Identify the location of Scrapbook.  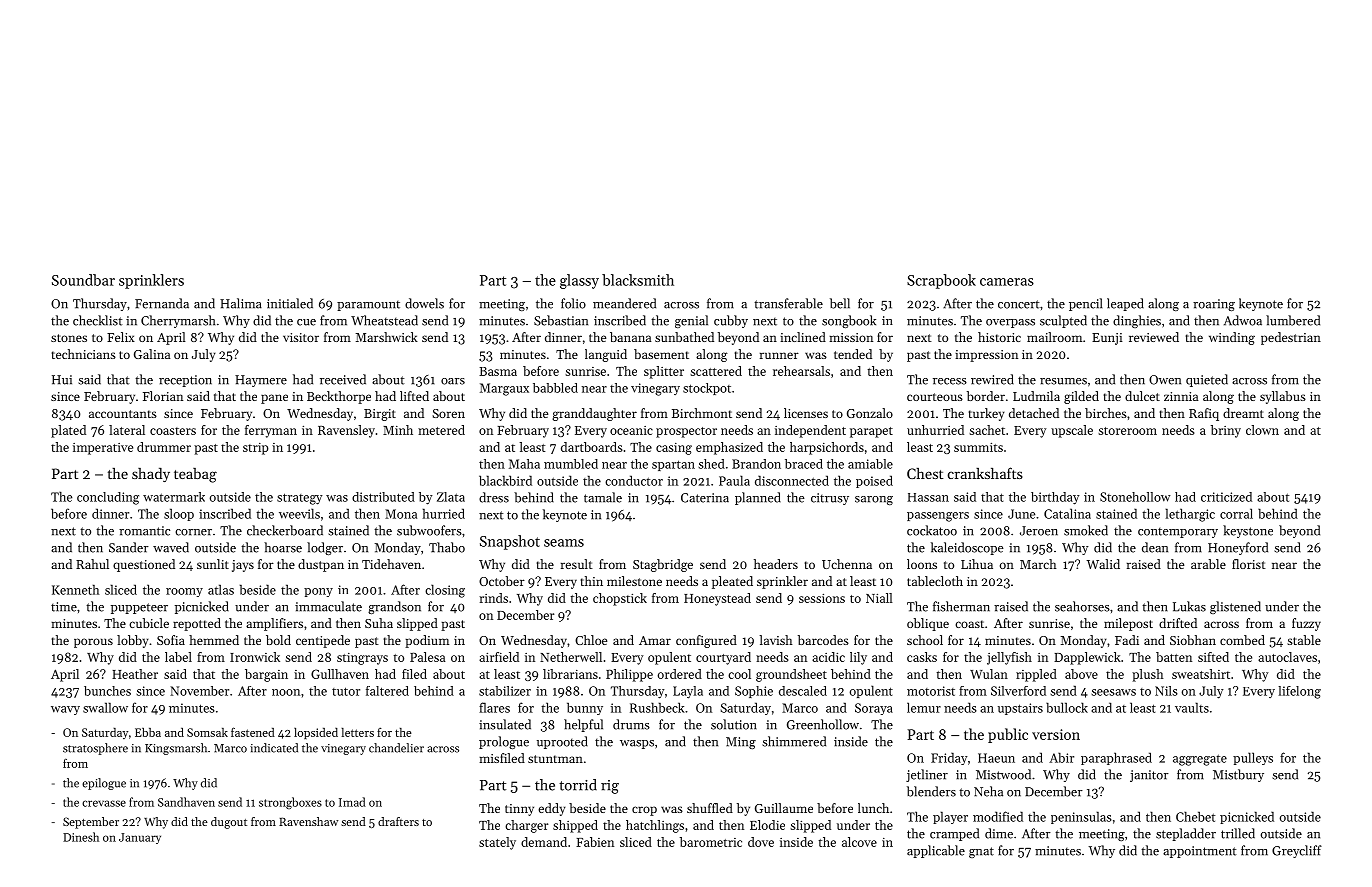
(941, 281).
